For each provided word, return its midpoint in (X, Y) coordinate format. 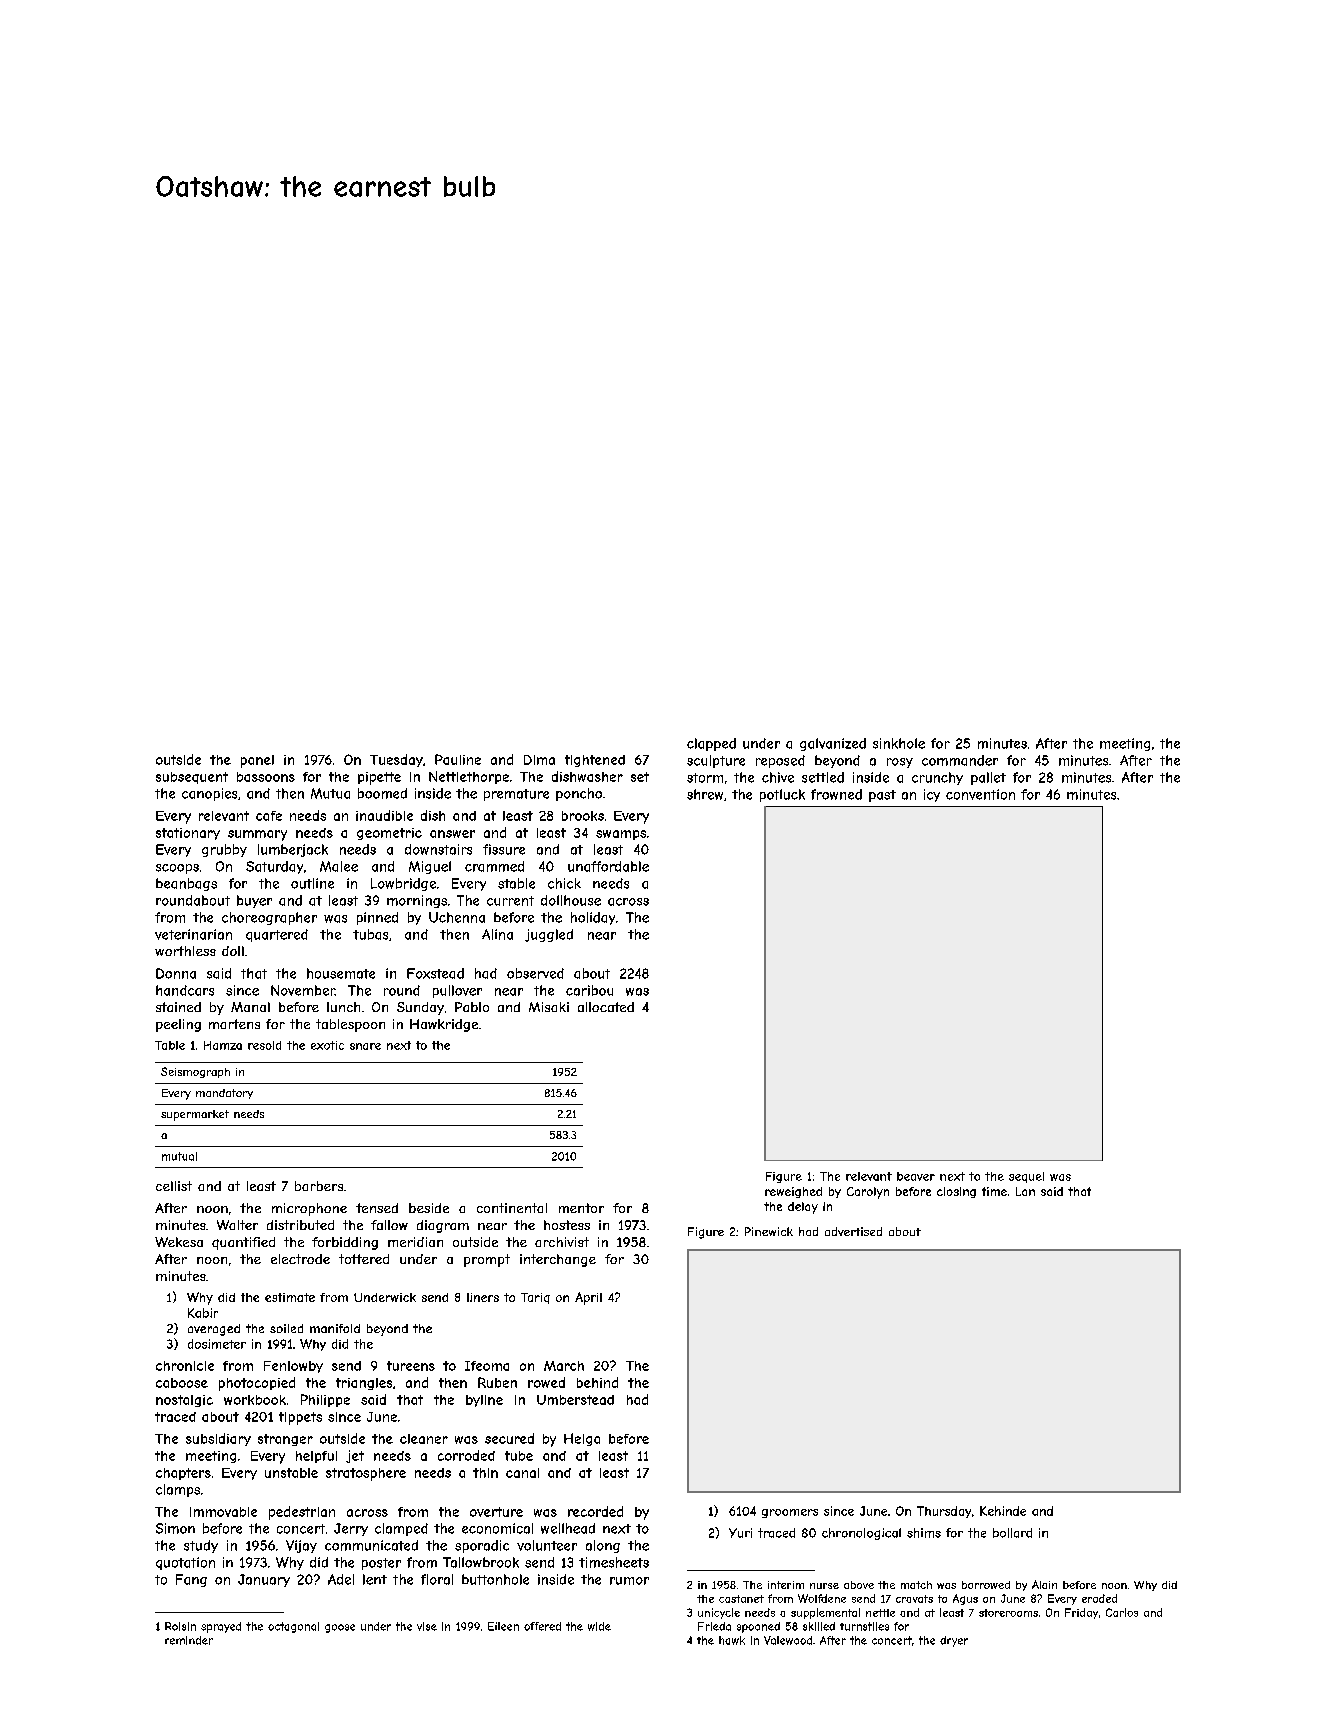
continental (512, 1208)
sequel (1026, 1177)
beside (429, 1208)
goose (340, 1628)
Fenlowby (293, 1367)
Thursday (944, 1512)
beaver (916, 1176)
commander (960, 760)
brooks (583, 816)
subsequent (192, 778)
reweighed (793, 1192)
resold (264, 1045)
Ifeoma (487, 1366)
